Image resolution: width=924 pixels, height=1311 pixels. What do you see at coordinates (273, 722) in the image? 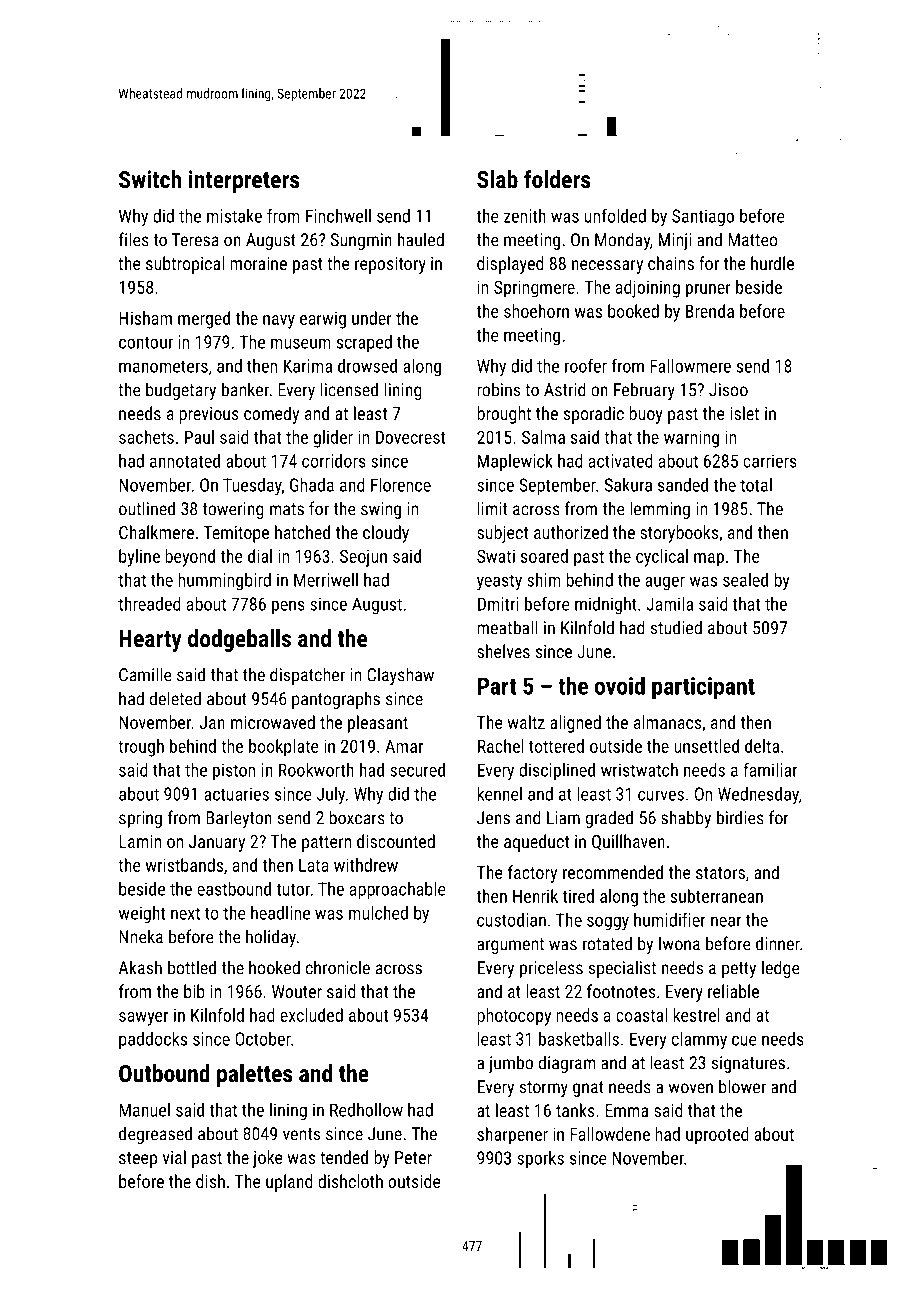
I see `microwaved` at bounding box center [273, 722].
